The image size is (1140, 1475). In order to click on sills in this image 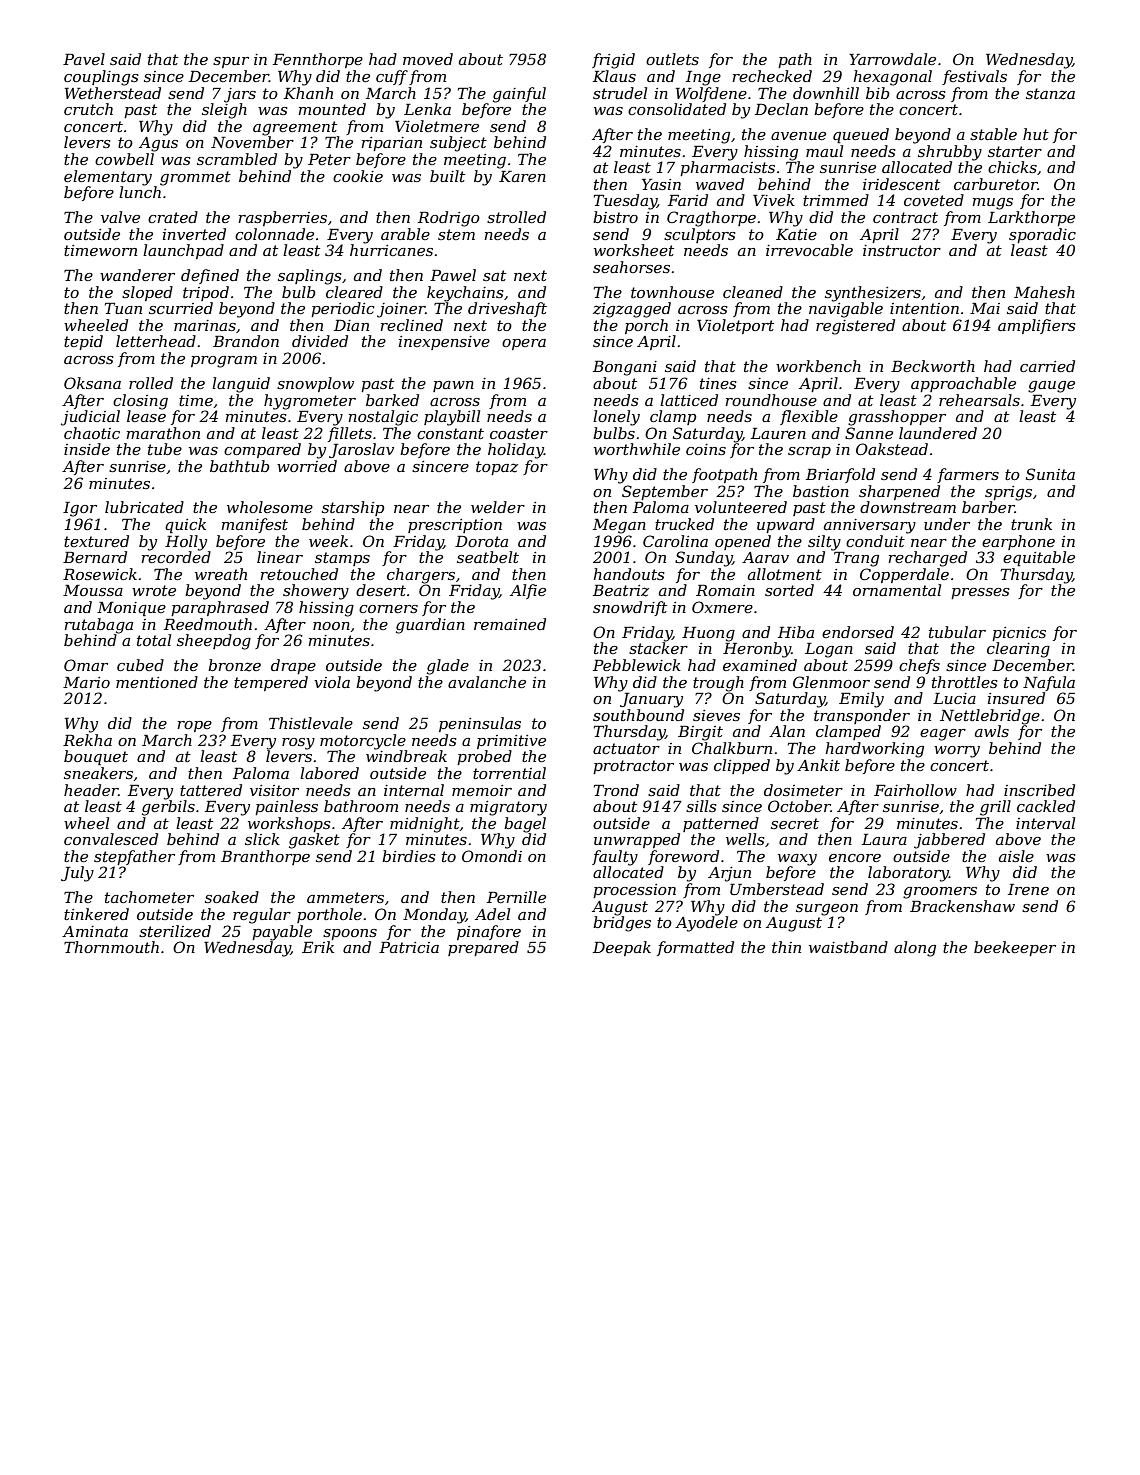, I will do `click(701, 806)`.
